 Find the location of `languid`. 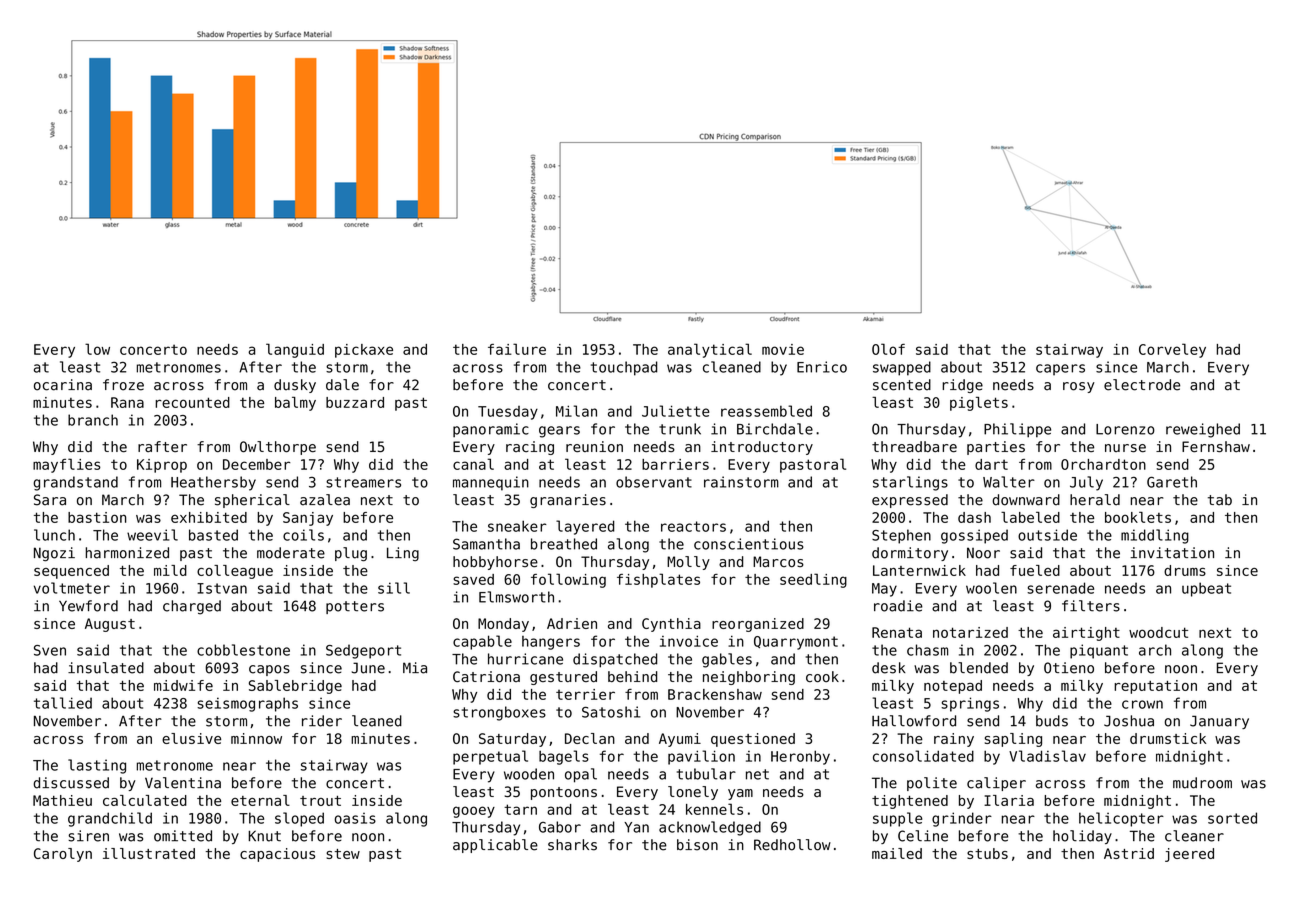

languid is located at coordinates (295, 350).
